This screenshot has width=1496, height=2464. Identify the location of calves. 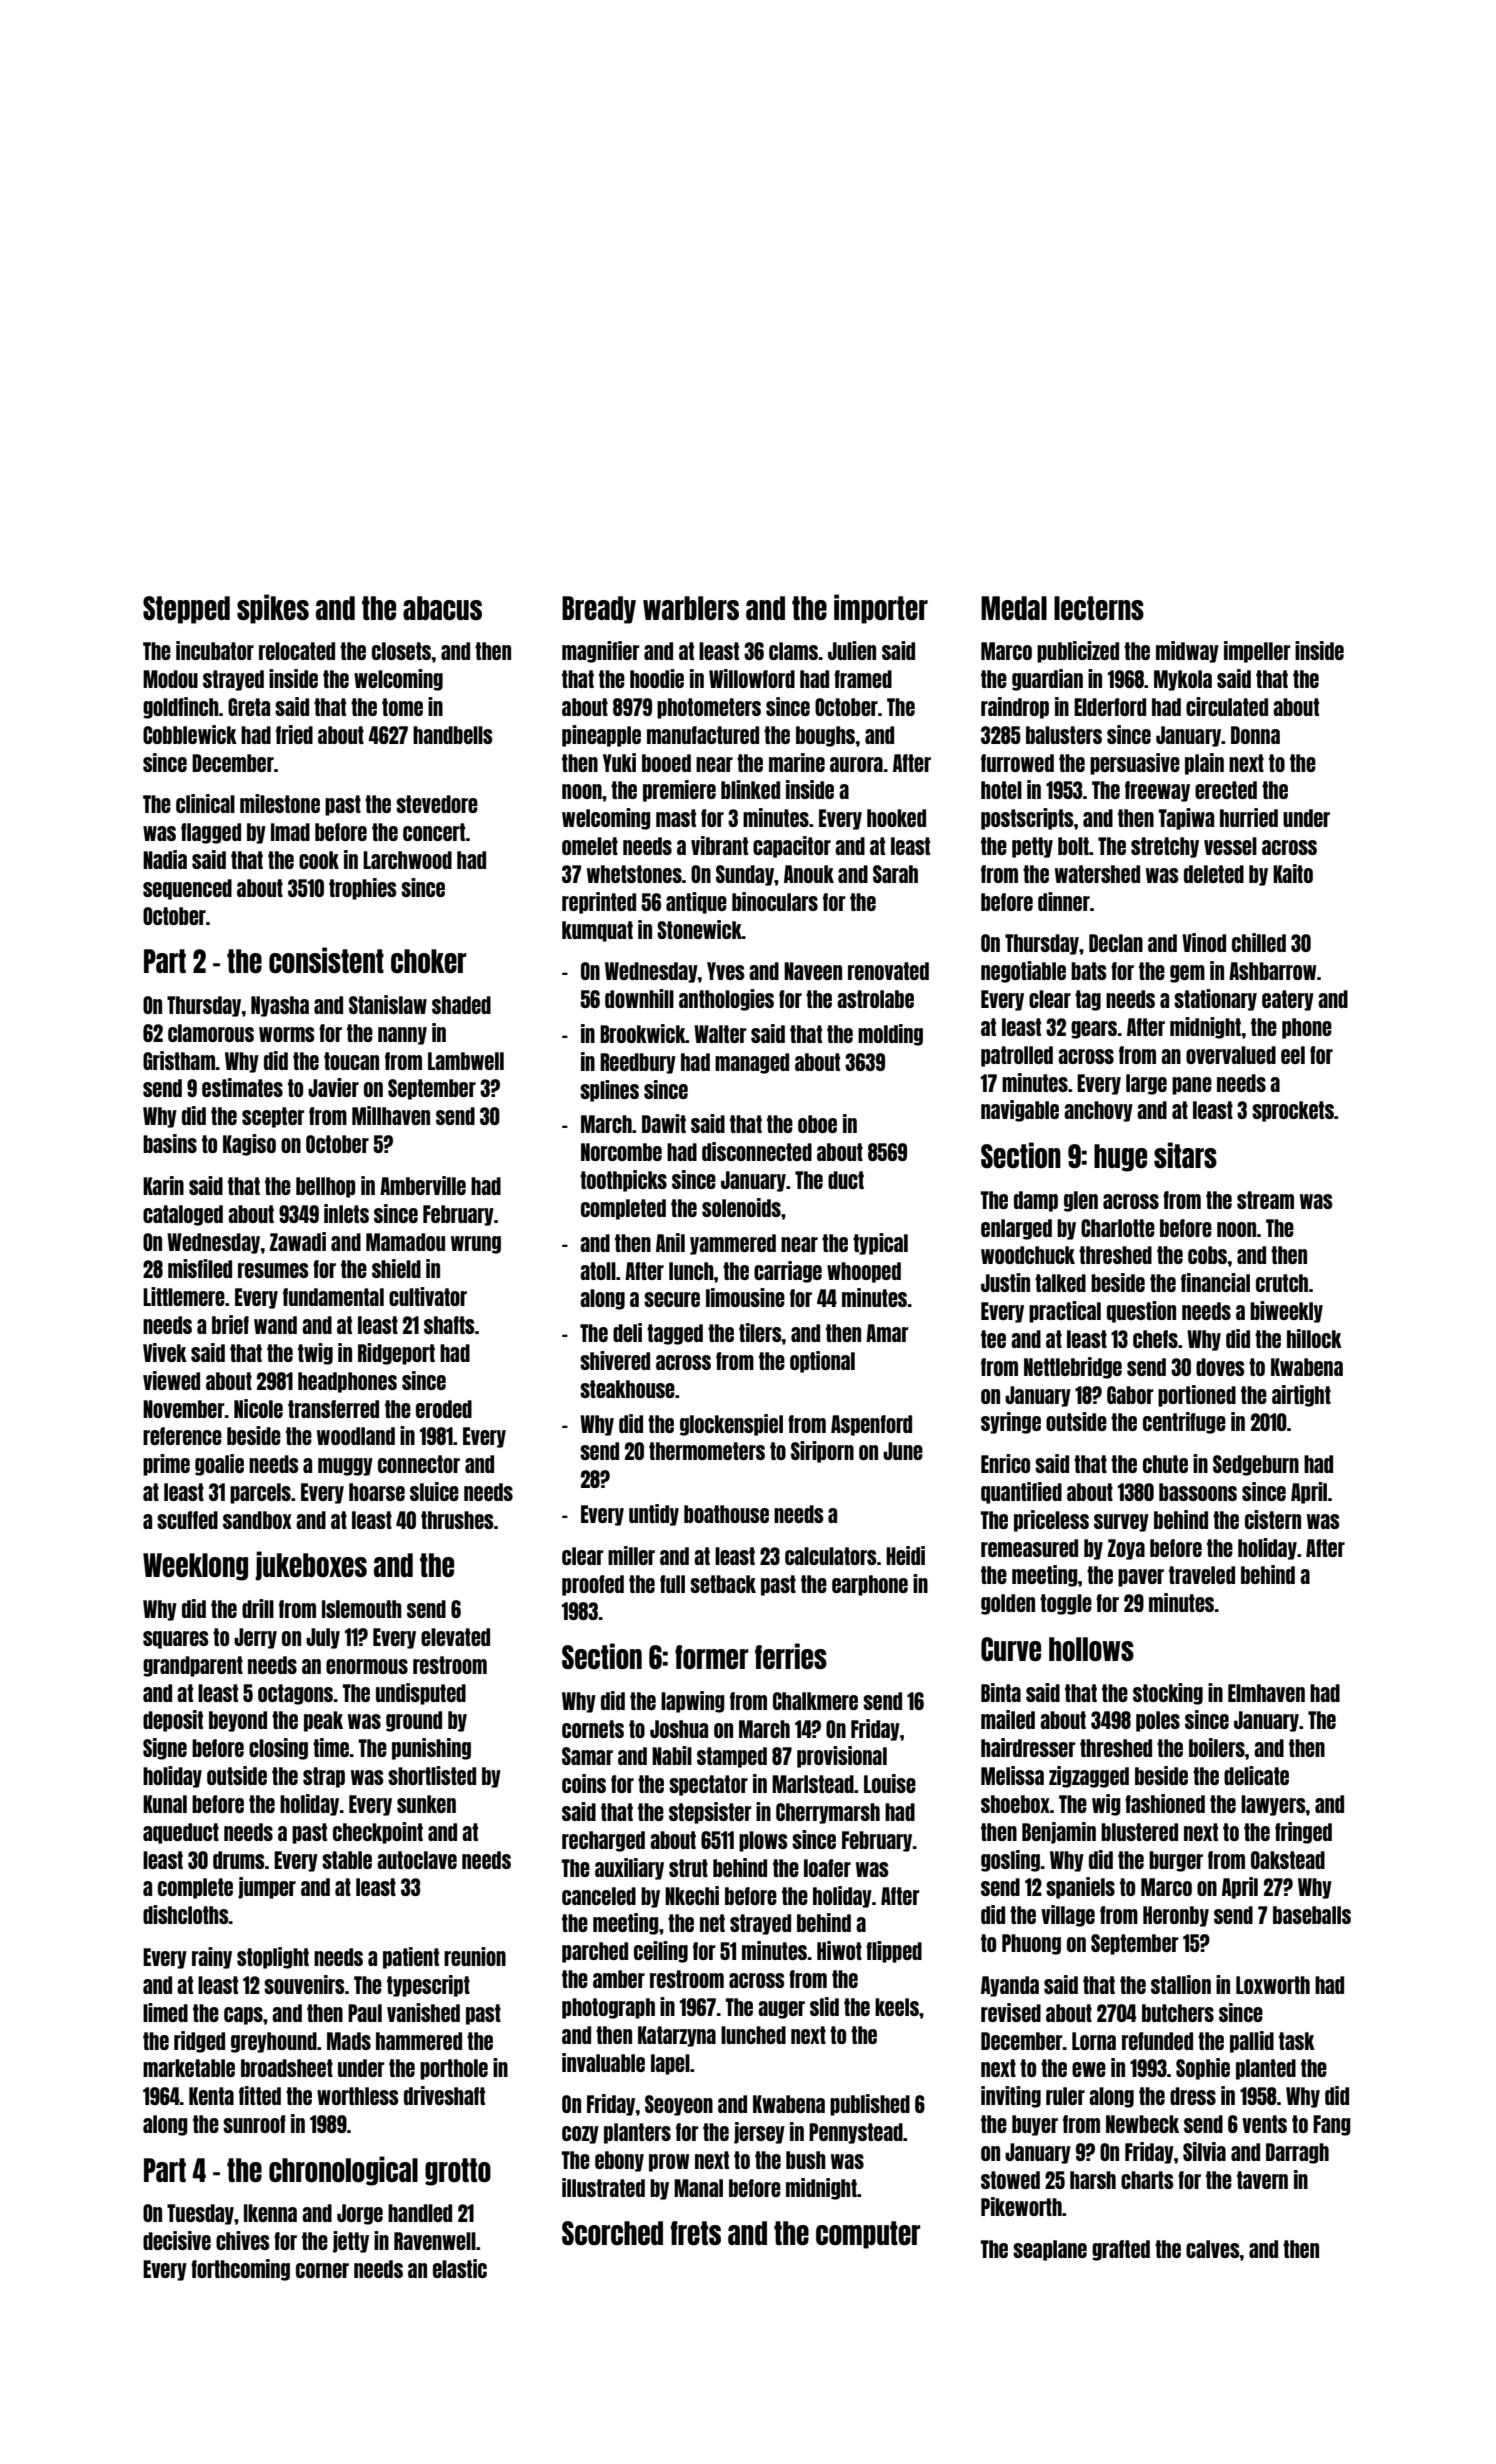
(1213, 2249).
